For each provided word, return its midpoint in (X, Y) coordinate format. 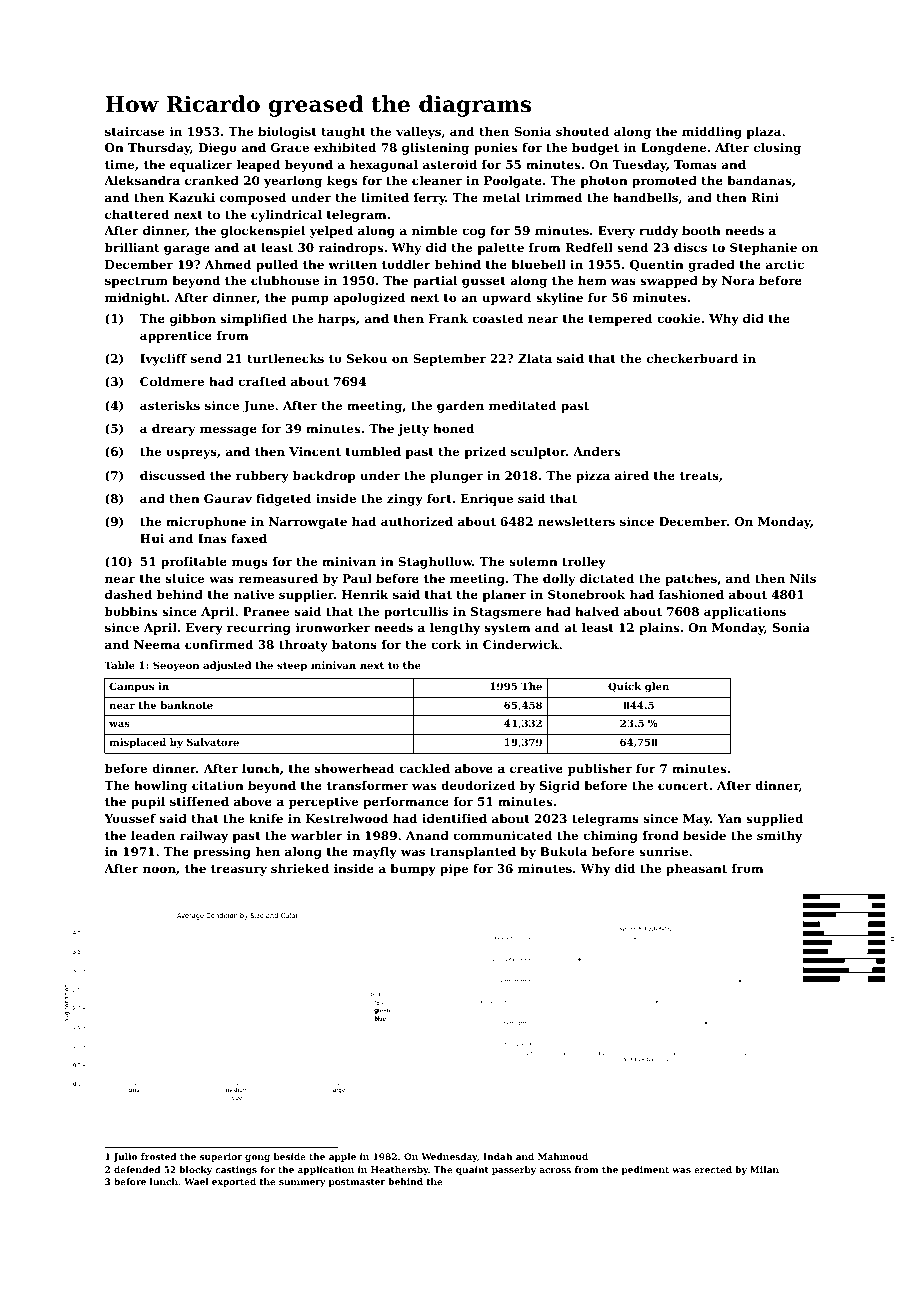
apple (342, 1157)
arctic (785, 264)
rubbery (262, 477)
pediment (645, 1170)
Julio (125, 1157)
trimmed (554, 197)
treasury (239, 870)
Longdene (673, 149)
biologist (287, 133)
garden (460, 407)
